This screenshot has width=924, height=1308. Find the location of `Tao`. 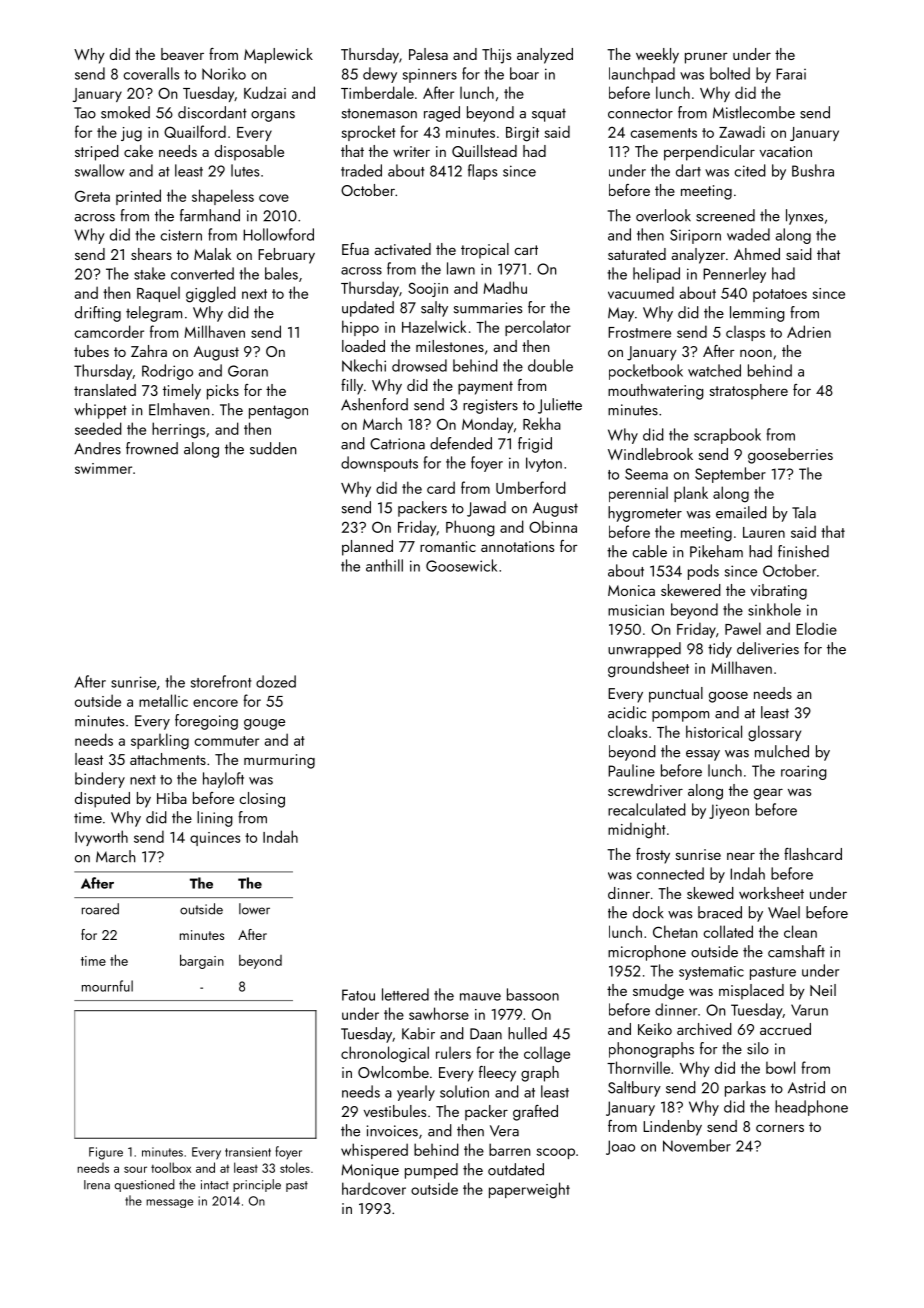

Tao is located at coordinates (85, 113).
